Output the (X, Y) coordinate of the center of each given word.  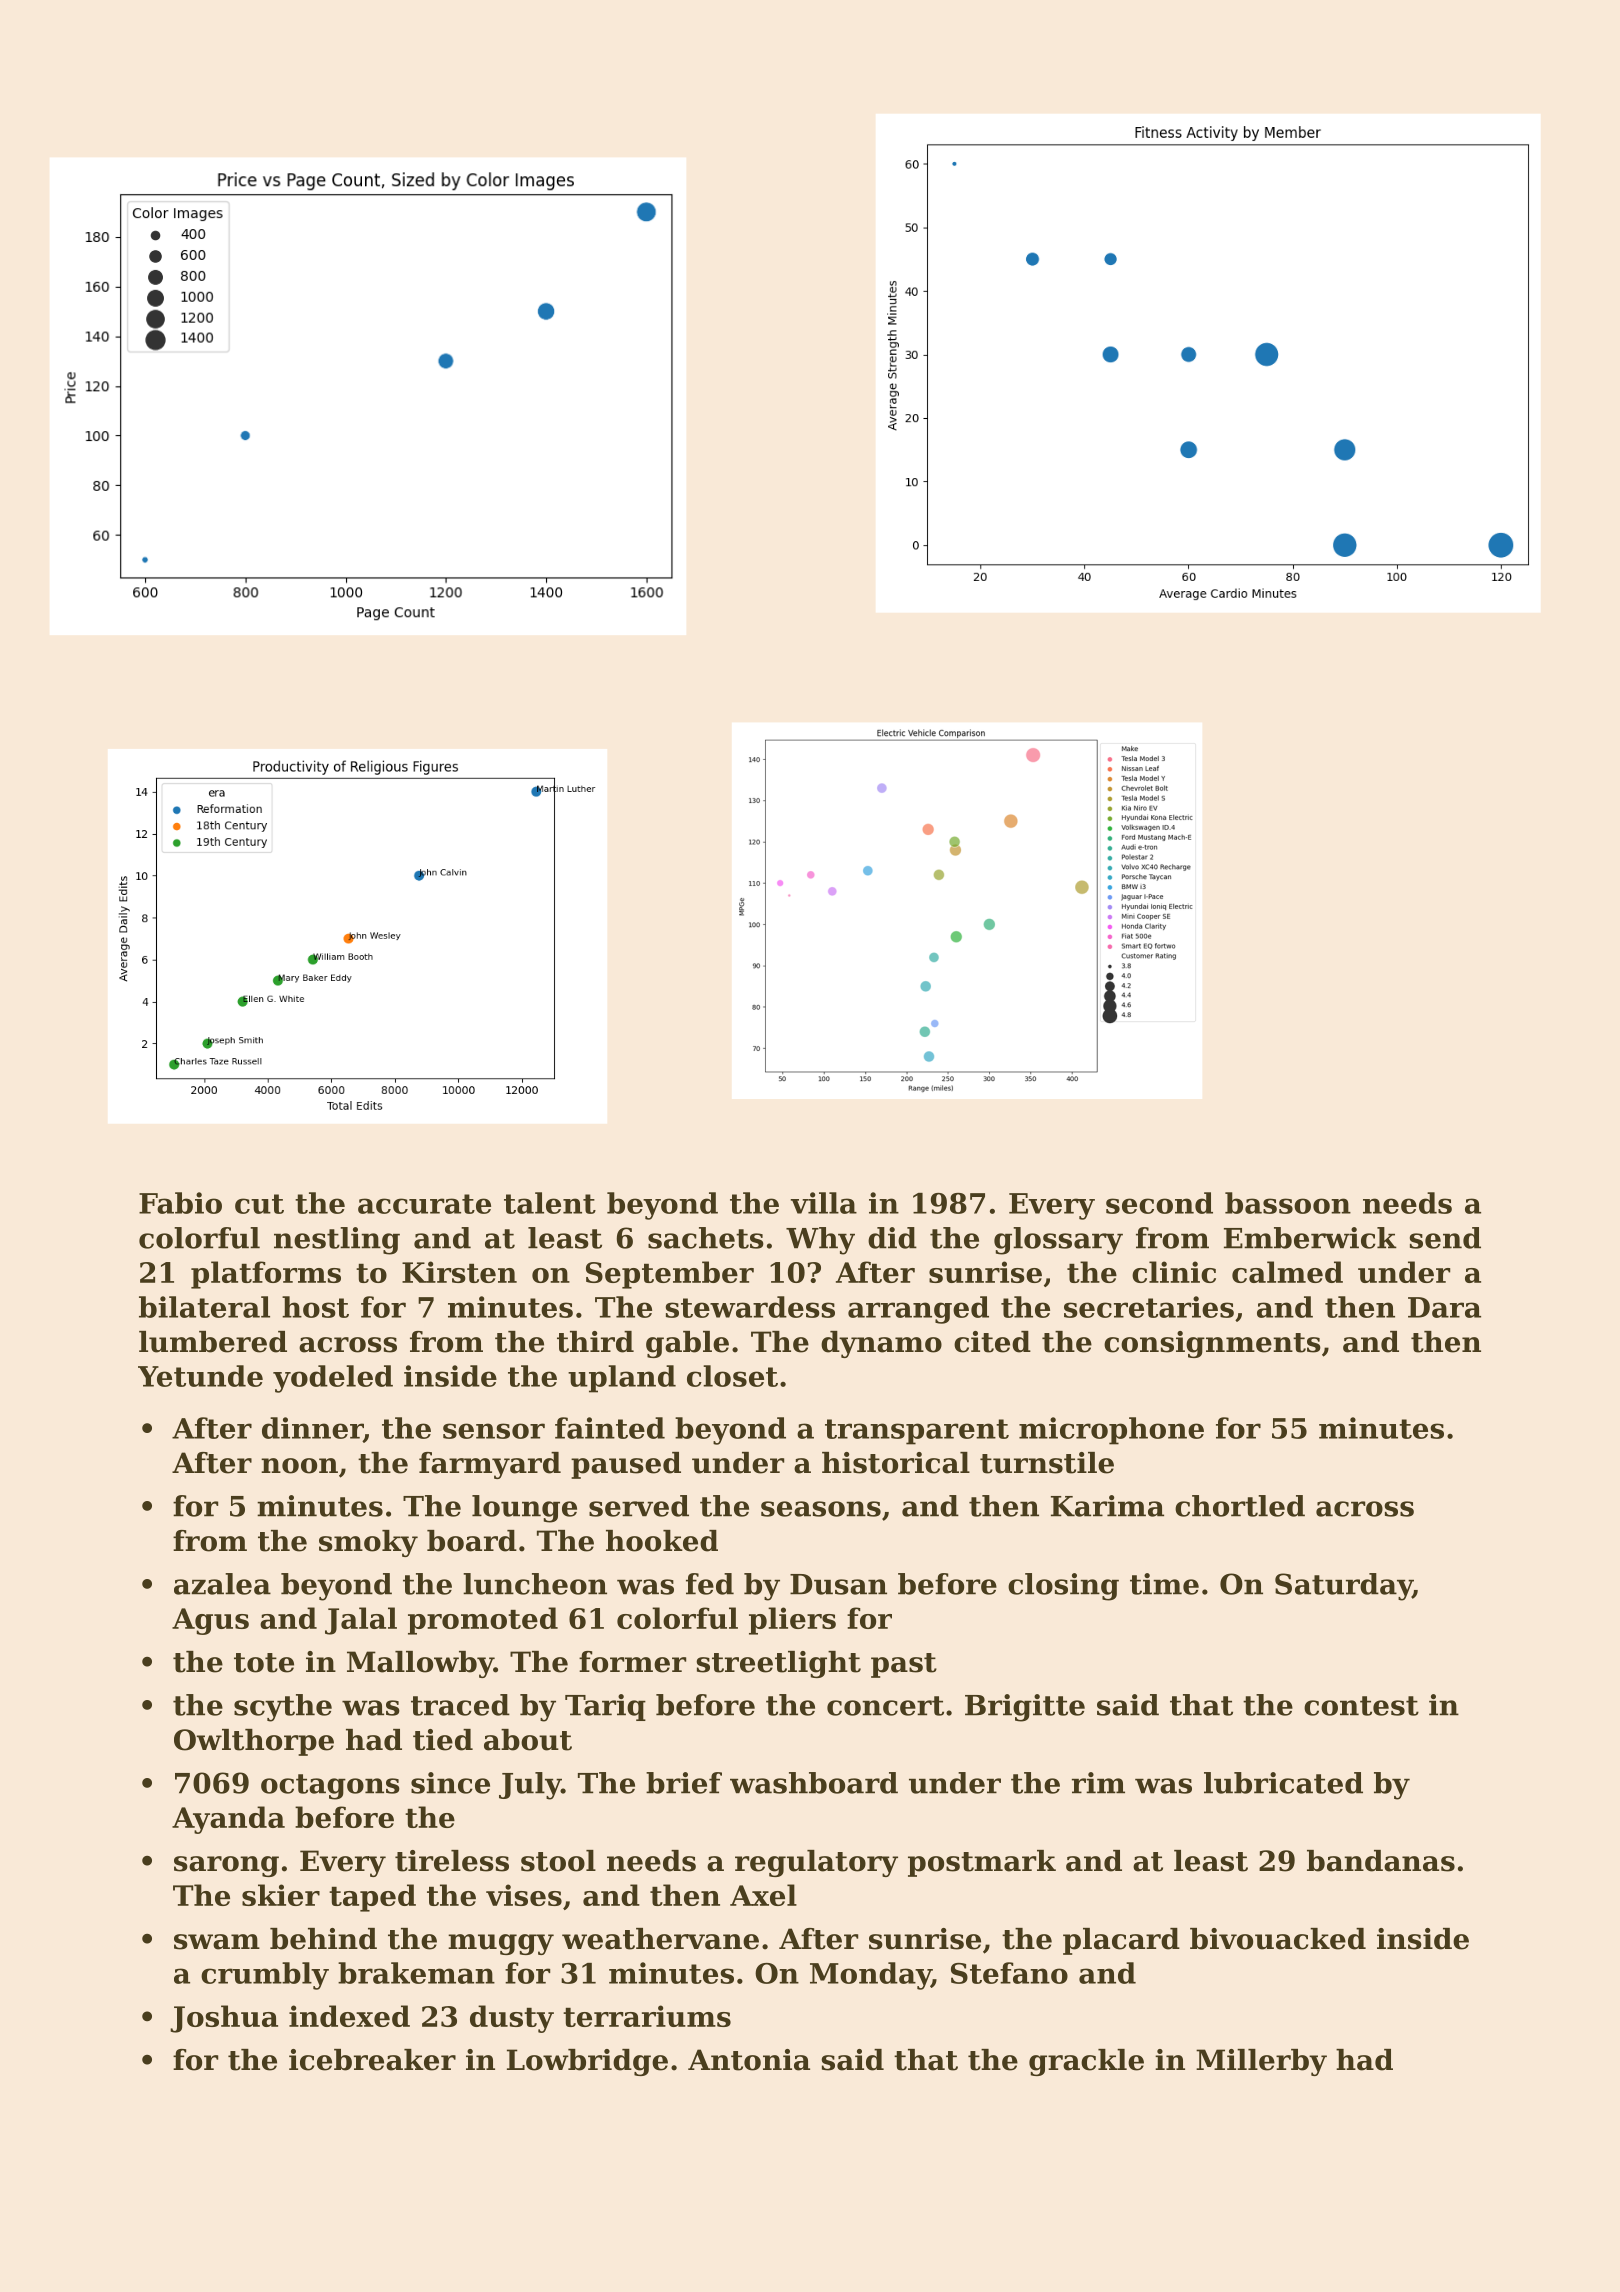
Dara (1444, 1307)
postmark (982, 1863)
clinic (1174, 1272)
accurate (424, 1204)
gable (687, 1344)
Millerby (1261, 2062)
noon (299, 1466)
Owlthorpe (254, 1742)
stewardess (750, 1307)
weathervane (660, 1939)
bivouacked (1278, 1939)
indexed (349, 2016)
